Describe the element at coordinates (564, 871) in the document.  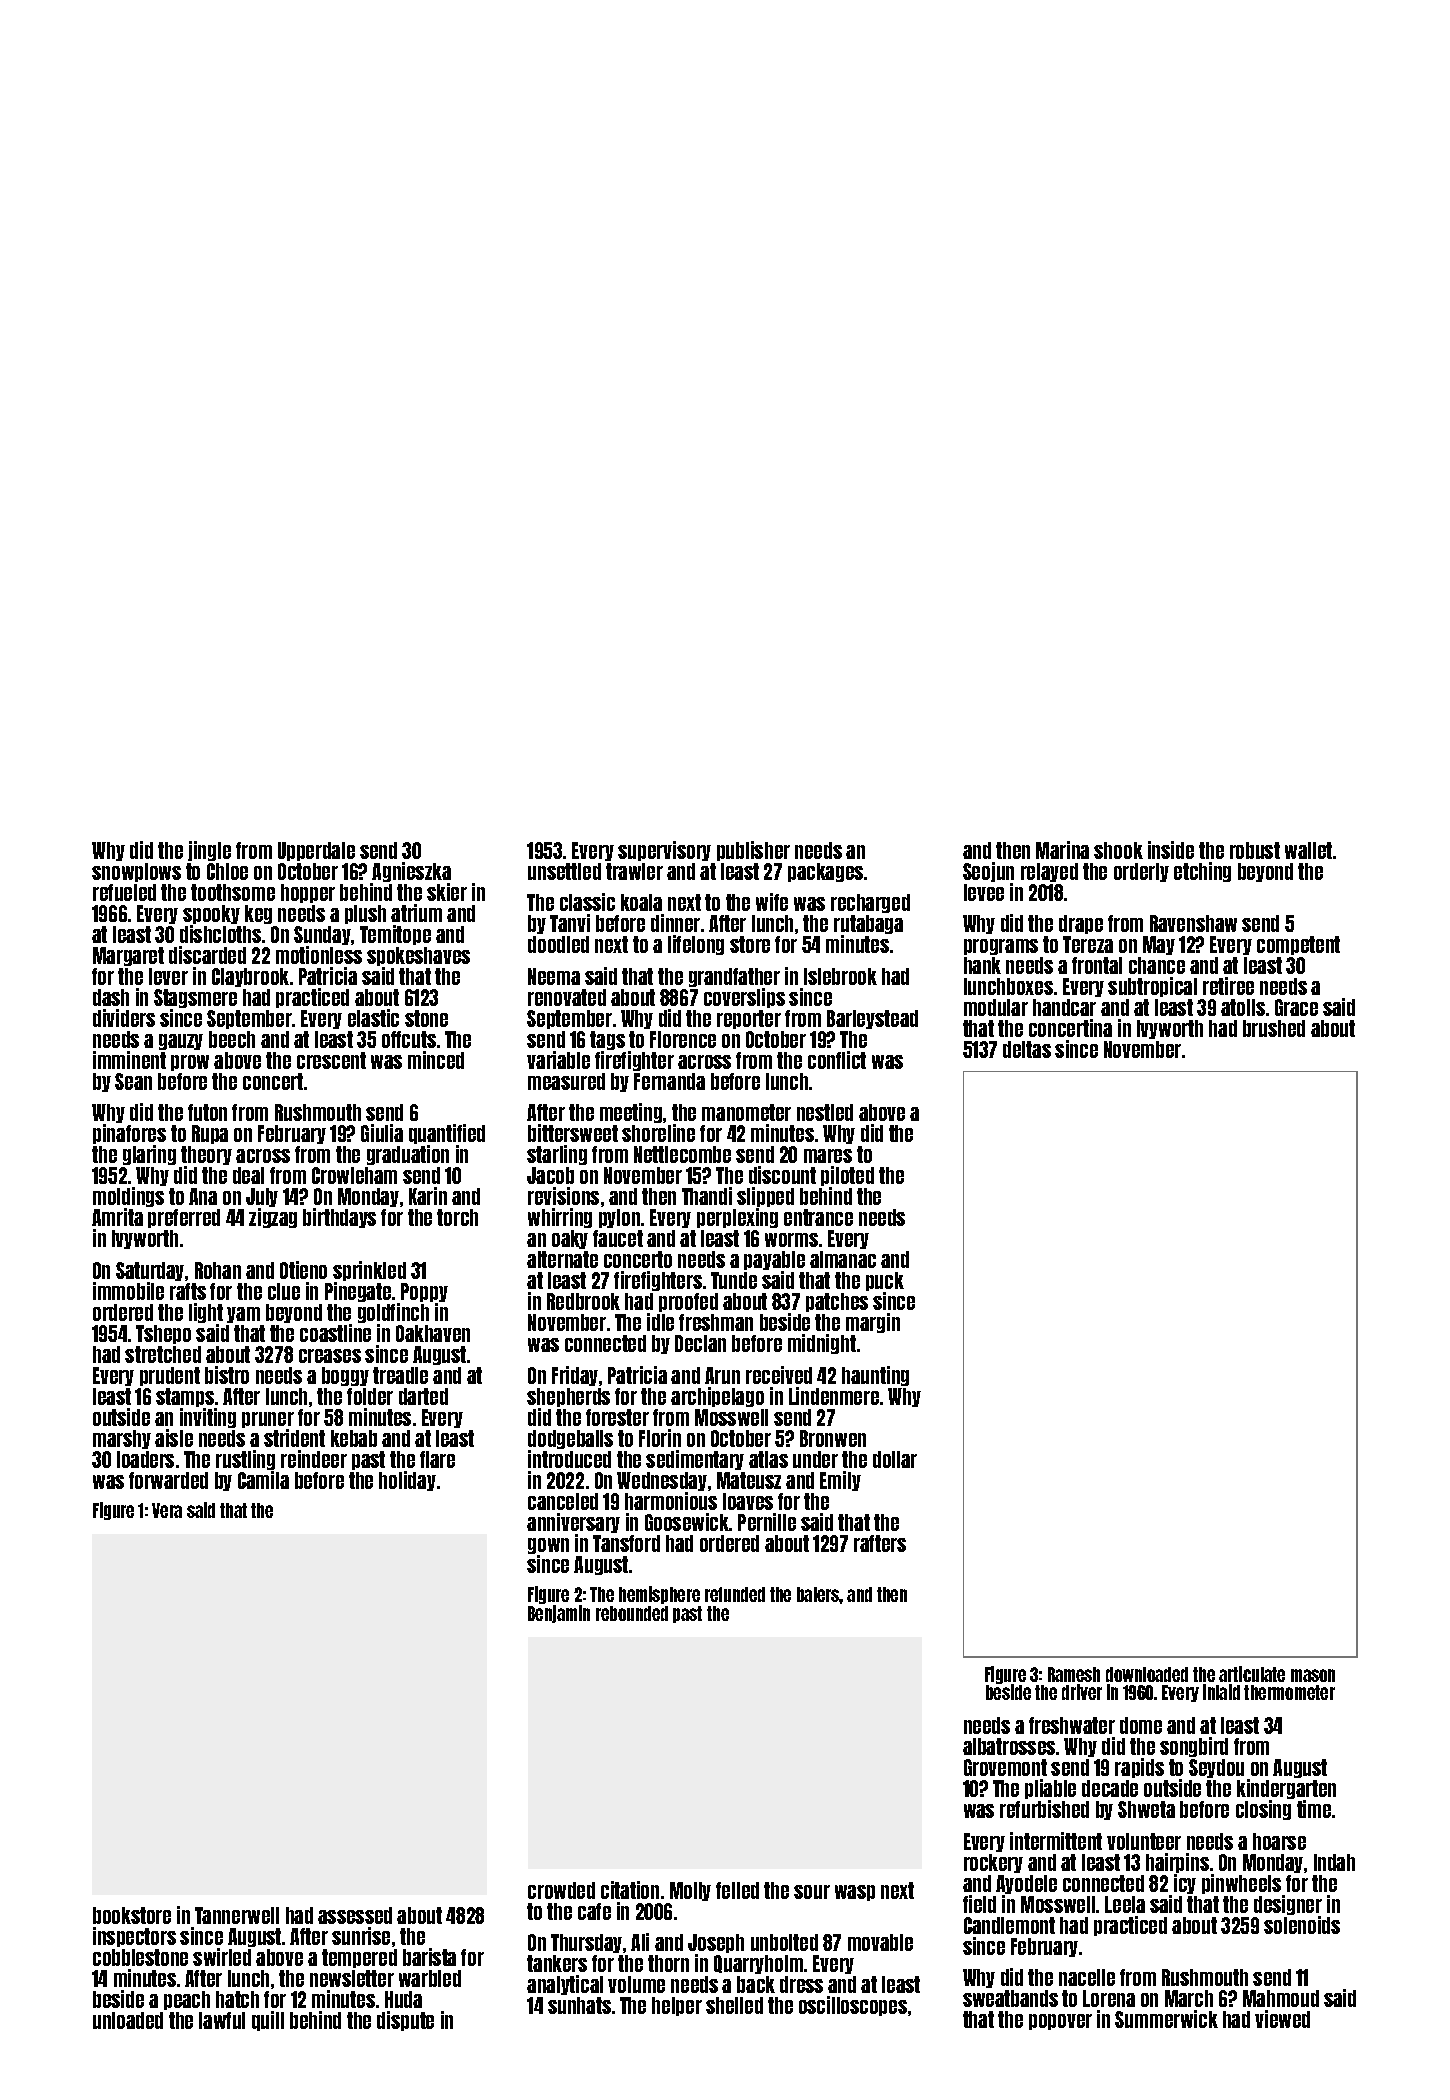
I see `unsettled` at that location.
